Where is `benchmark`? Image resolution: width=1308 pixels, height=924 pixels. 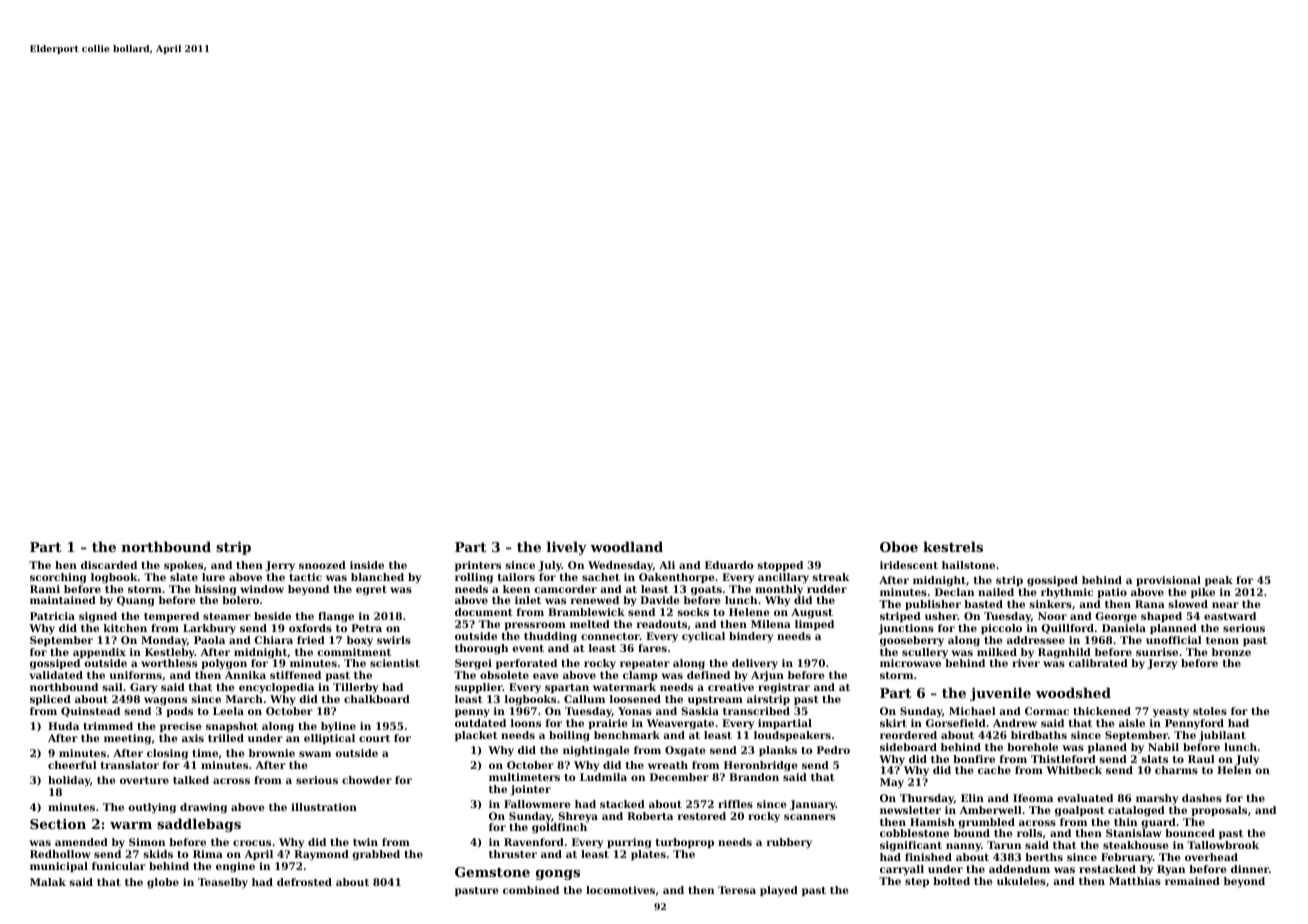
benchmark is located at coordinates (627, 735).
